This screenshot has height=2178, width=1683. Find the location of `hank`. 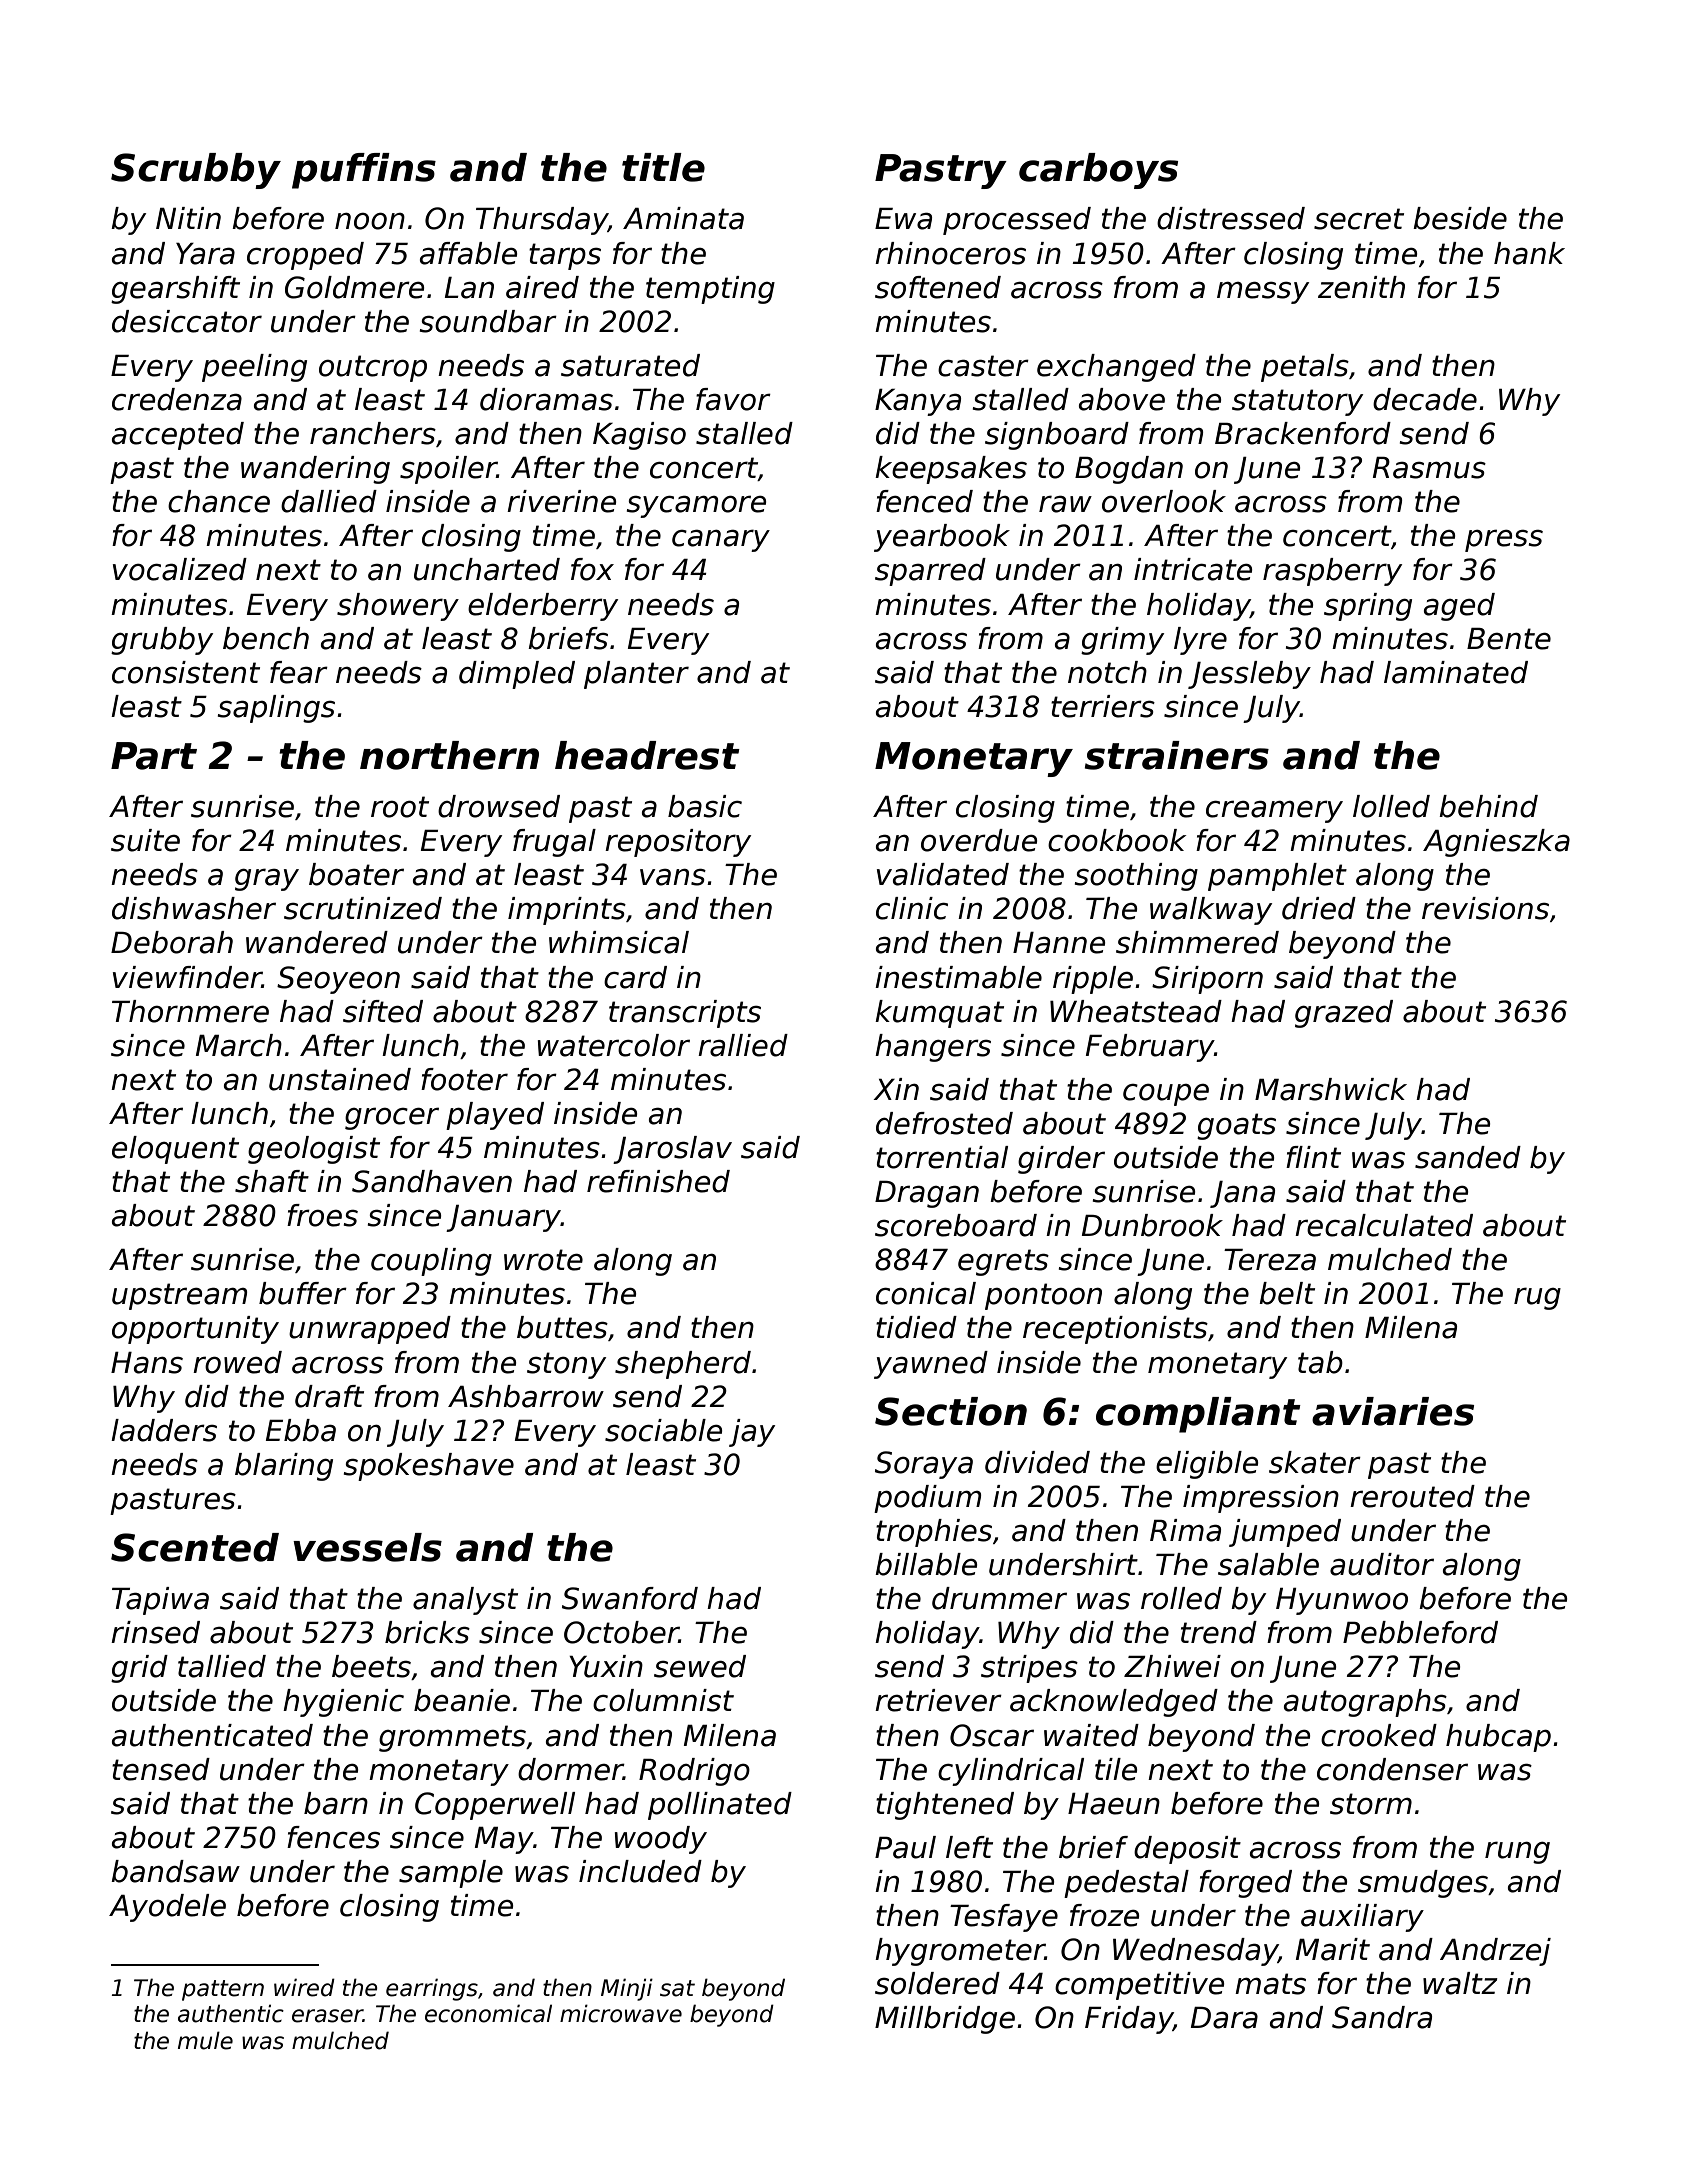

hank is located at coordinates (1529, 253).
